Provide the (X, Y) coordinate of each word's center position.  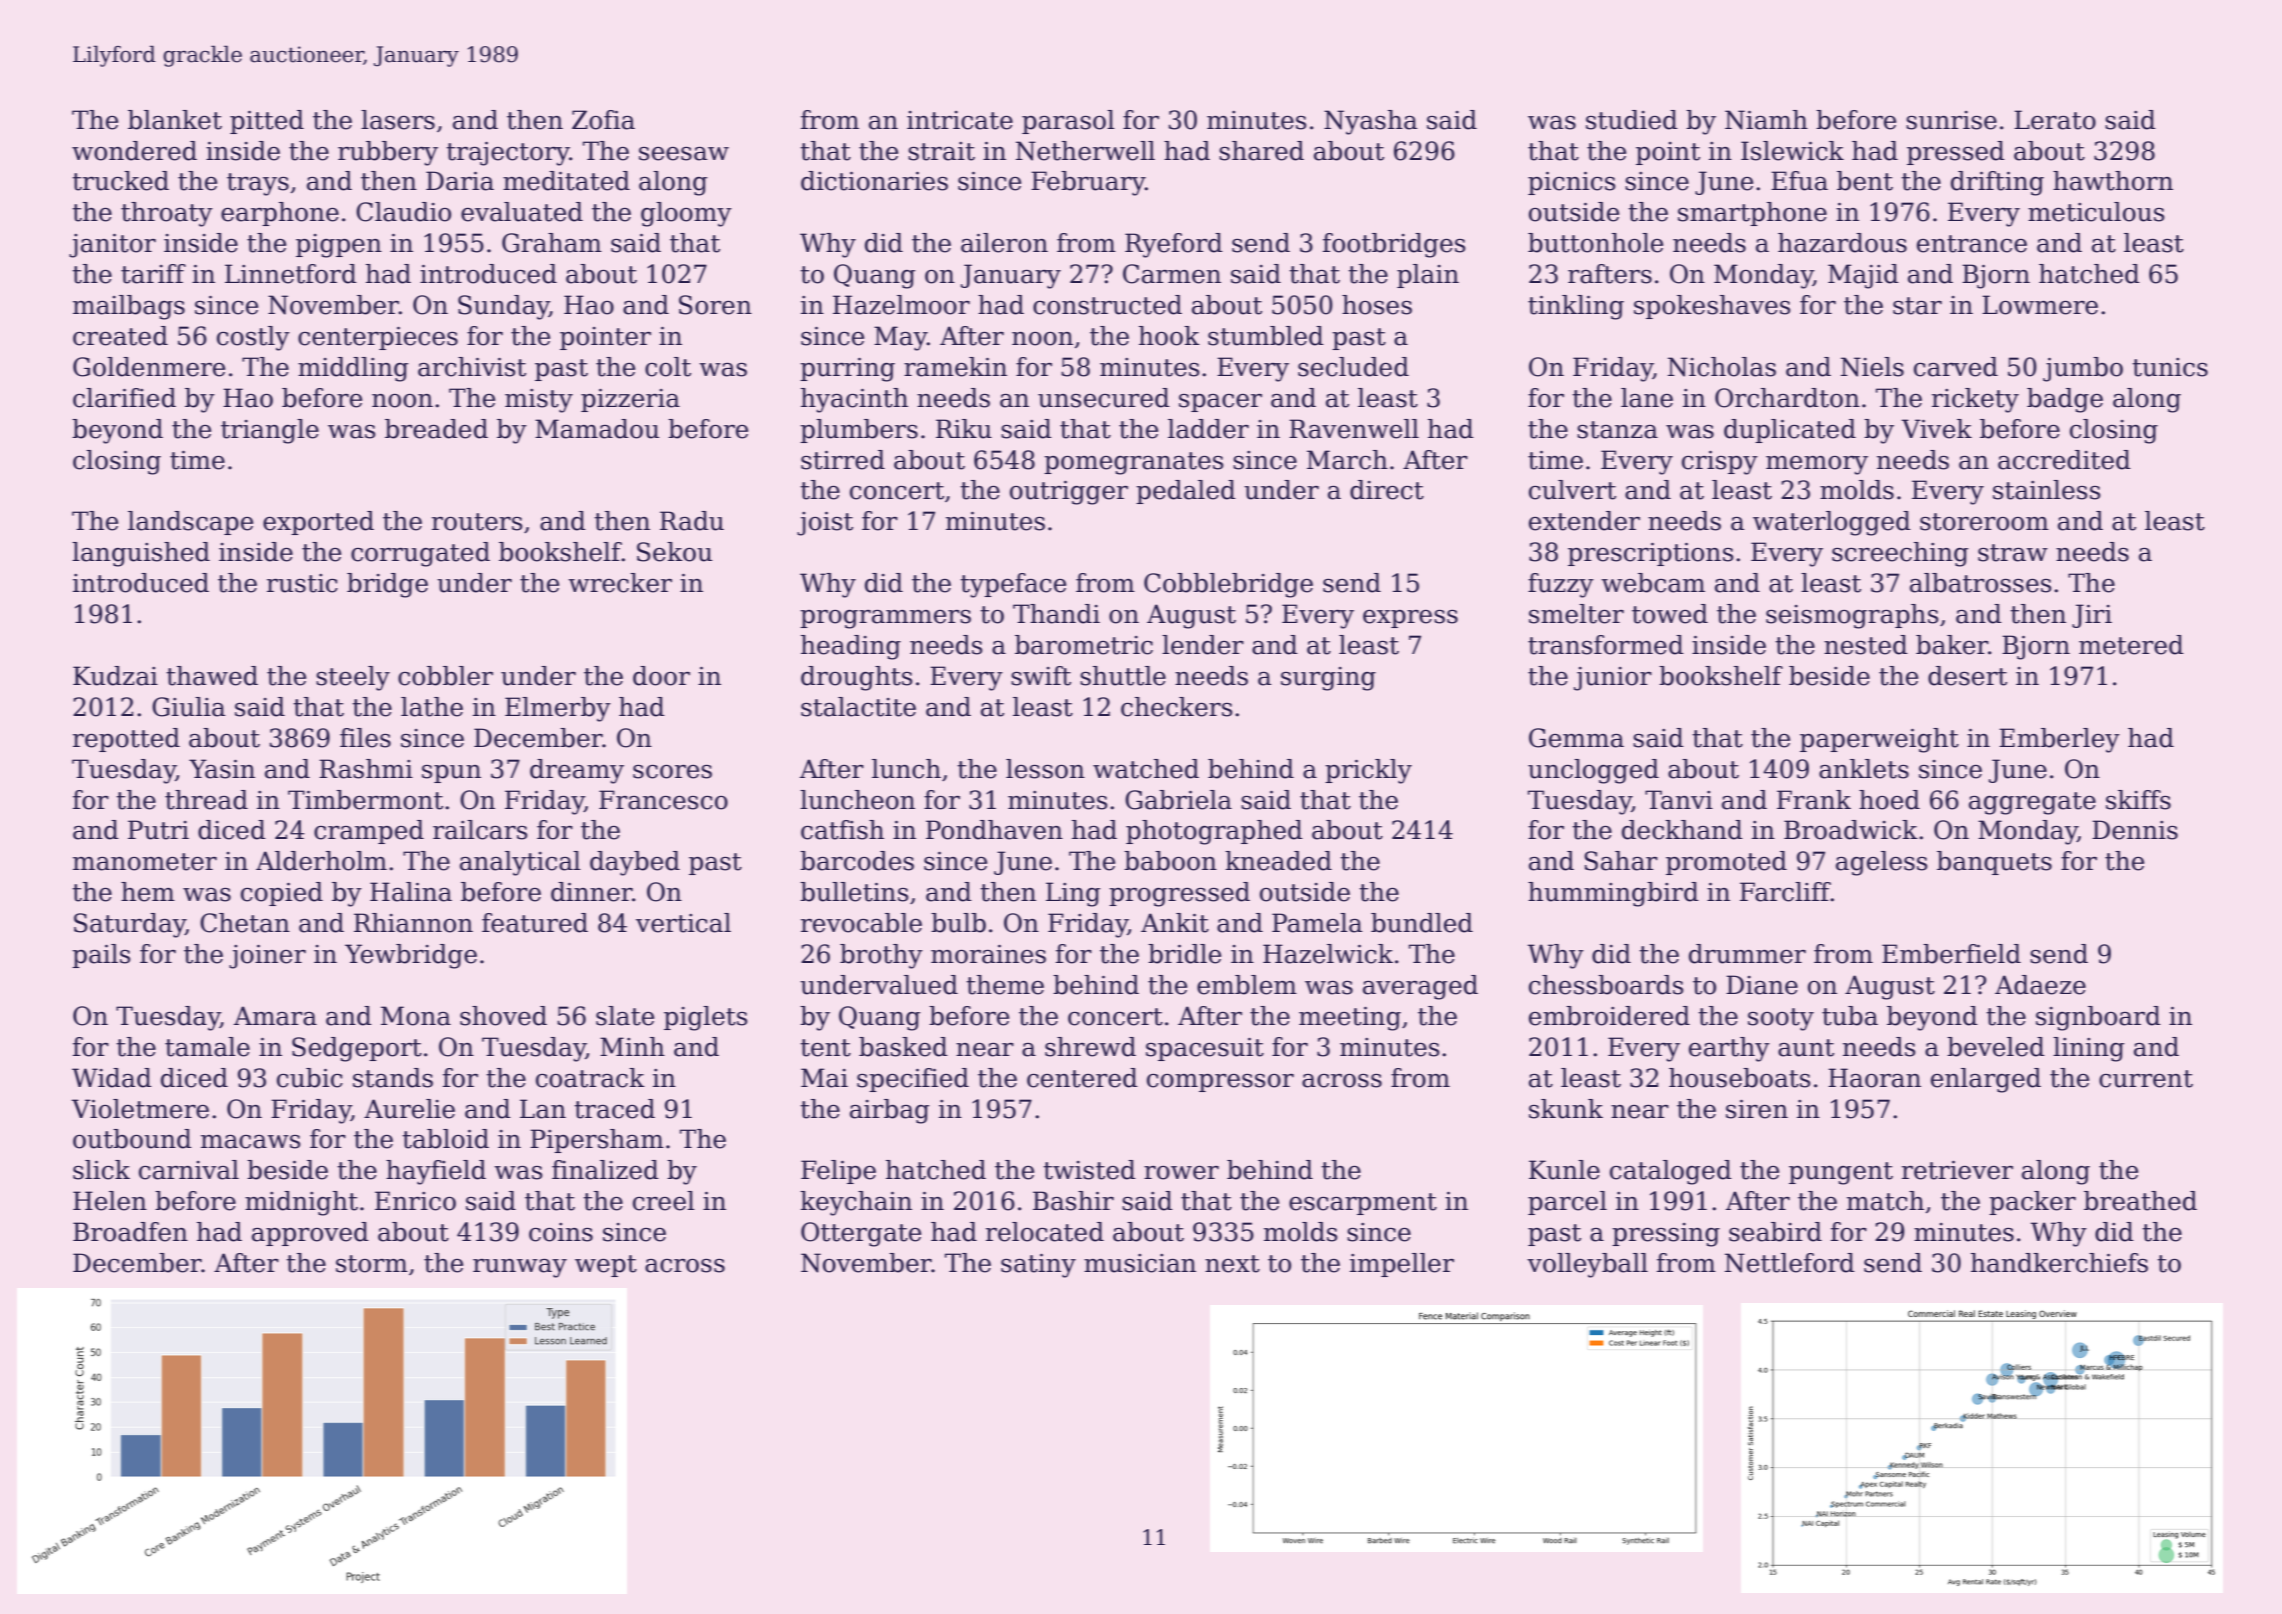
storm (372, 1264)
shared (1261, 151)
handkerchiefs (2059, 1263)
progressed (1179, 894)
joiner (267, 957)
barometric (1084, 645)
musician (1140, 1263)
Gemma (1576, 738)
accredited (2064, 460)
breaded (436, 429)
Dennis (2135, 830)
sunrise (1951, 120)
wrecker (620, 583)
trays (258, 184)
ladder (1208, 429)
